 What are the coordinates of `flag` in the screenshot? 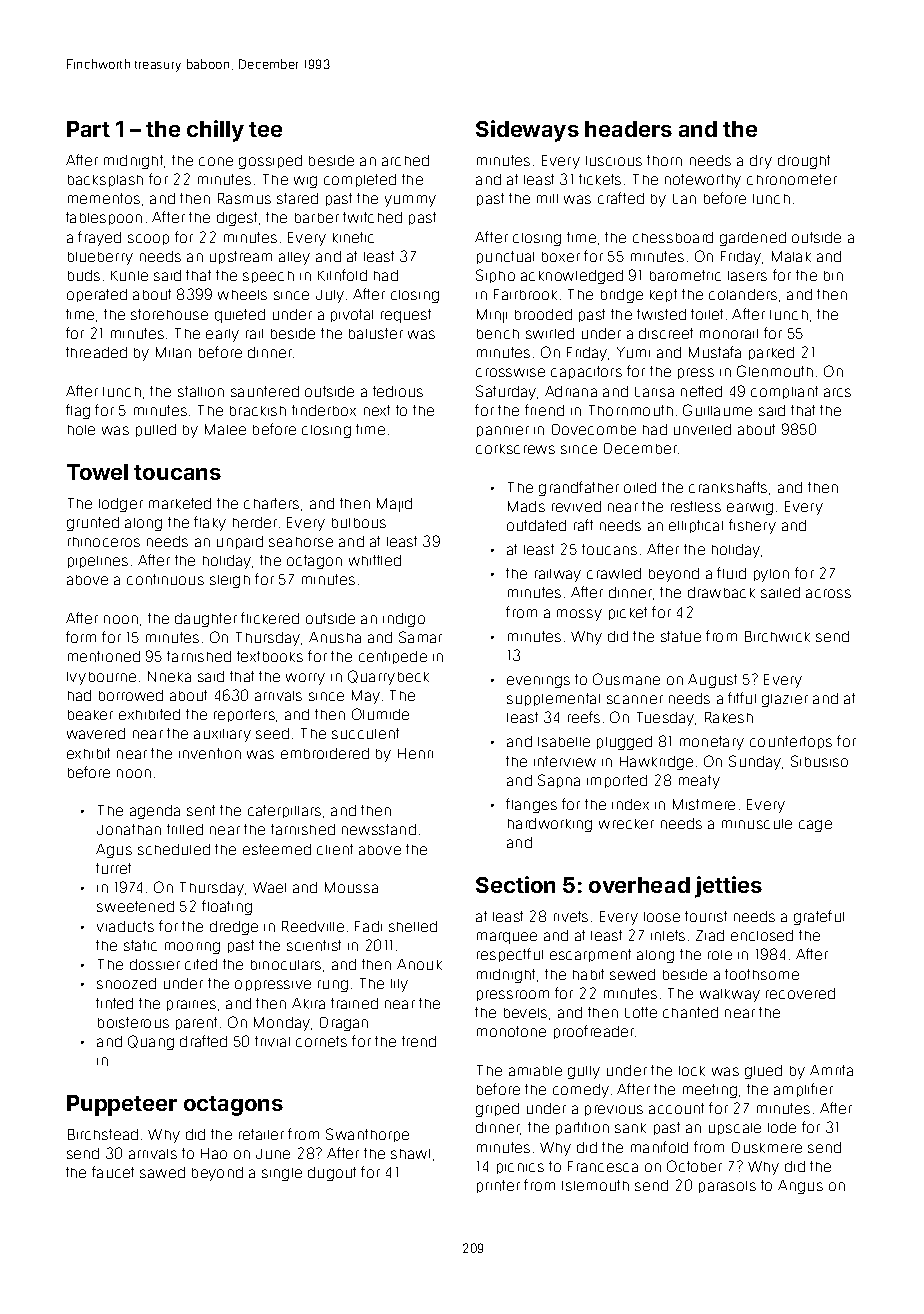 It's located at (78, 411).
